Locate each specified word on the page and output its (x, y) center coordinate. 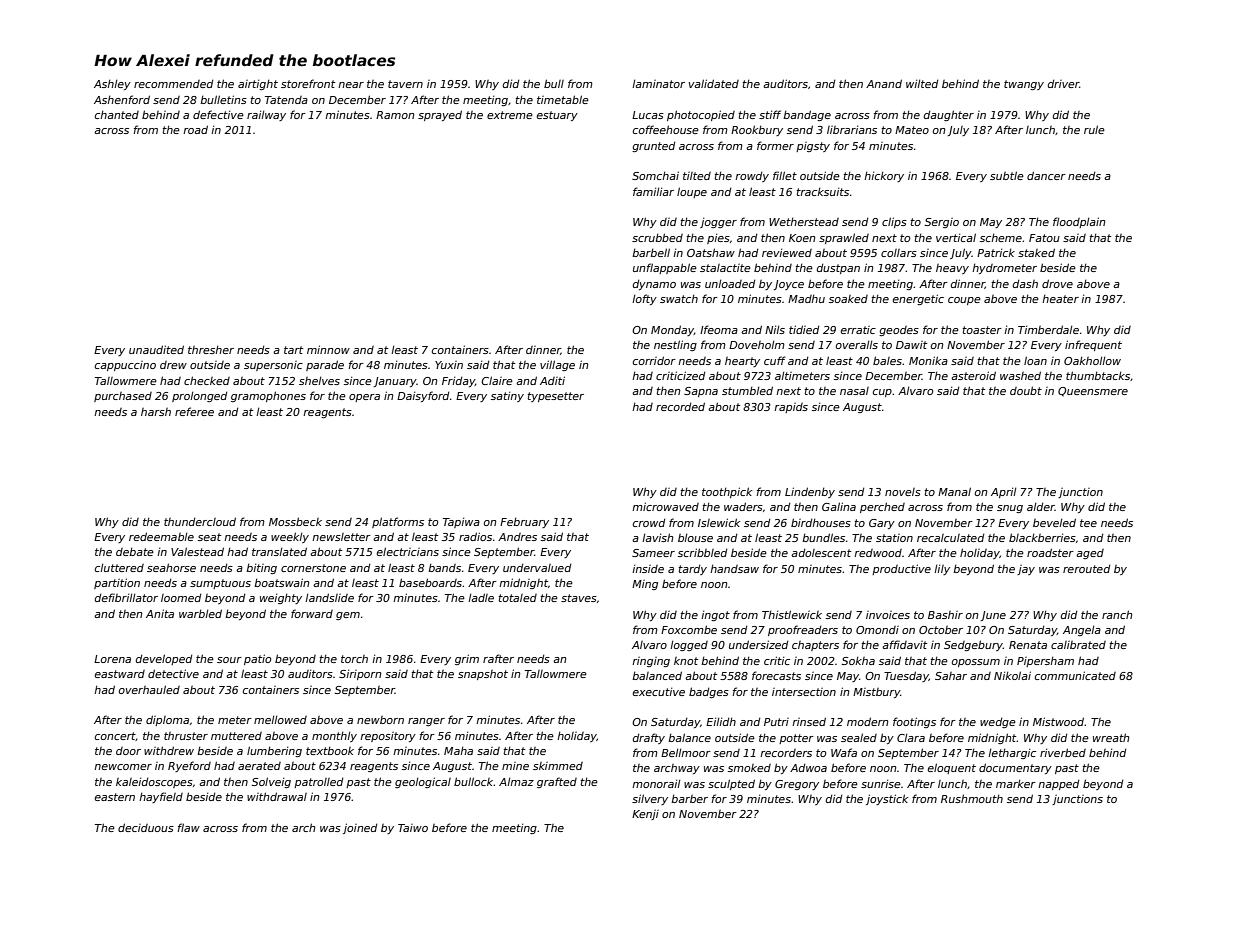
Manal (954, 491)
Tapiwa (461, 522)
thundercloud (200, 521)
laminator (658, 83)
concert (115, 736)
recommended (173, 83)
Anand (884, 83)
